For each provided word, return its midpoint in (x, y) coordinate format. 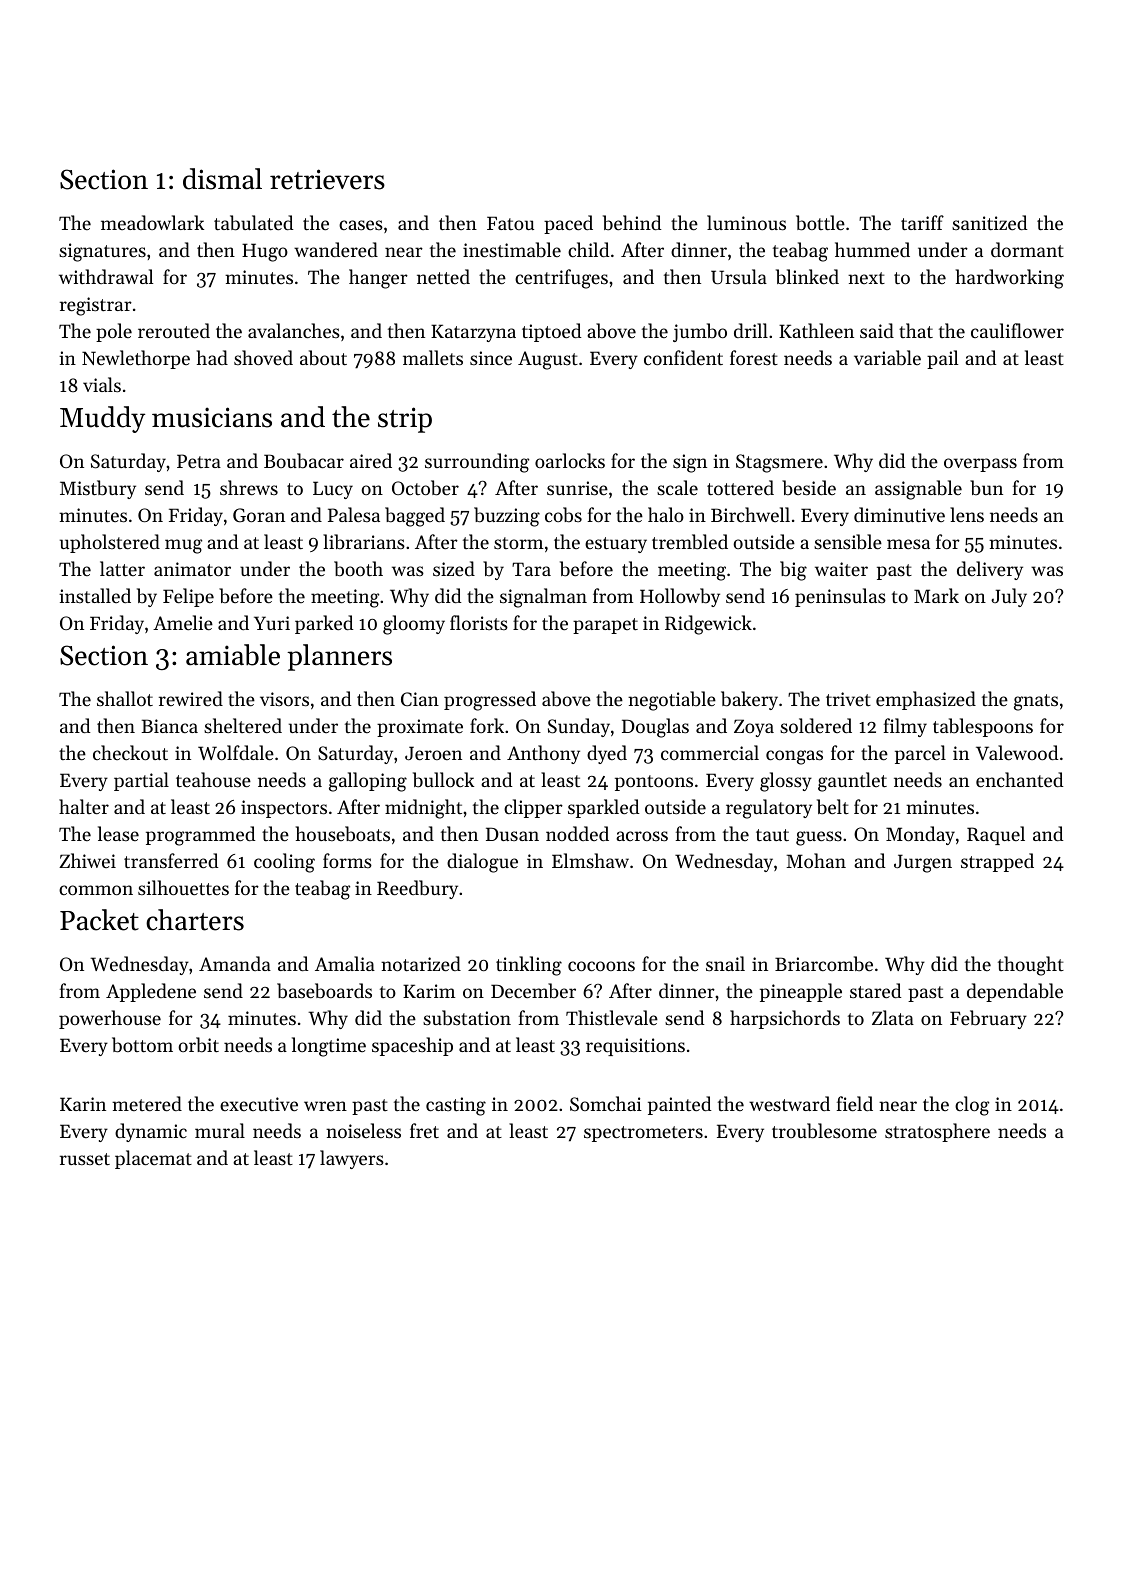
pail (942, 359)
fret (424, 1130)
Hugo (265, 252)
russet (85, 1159)
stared (876, 990)
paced (568, 224)
